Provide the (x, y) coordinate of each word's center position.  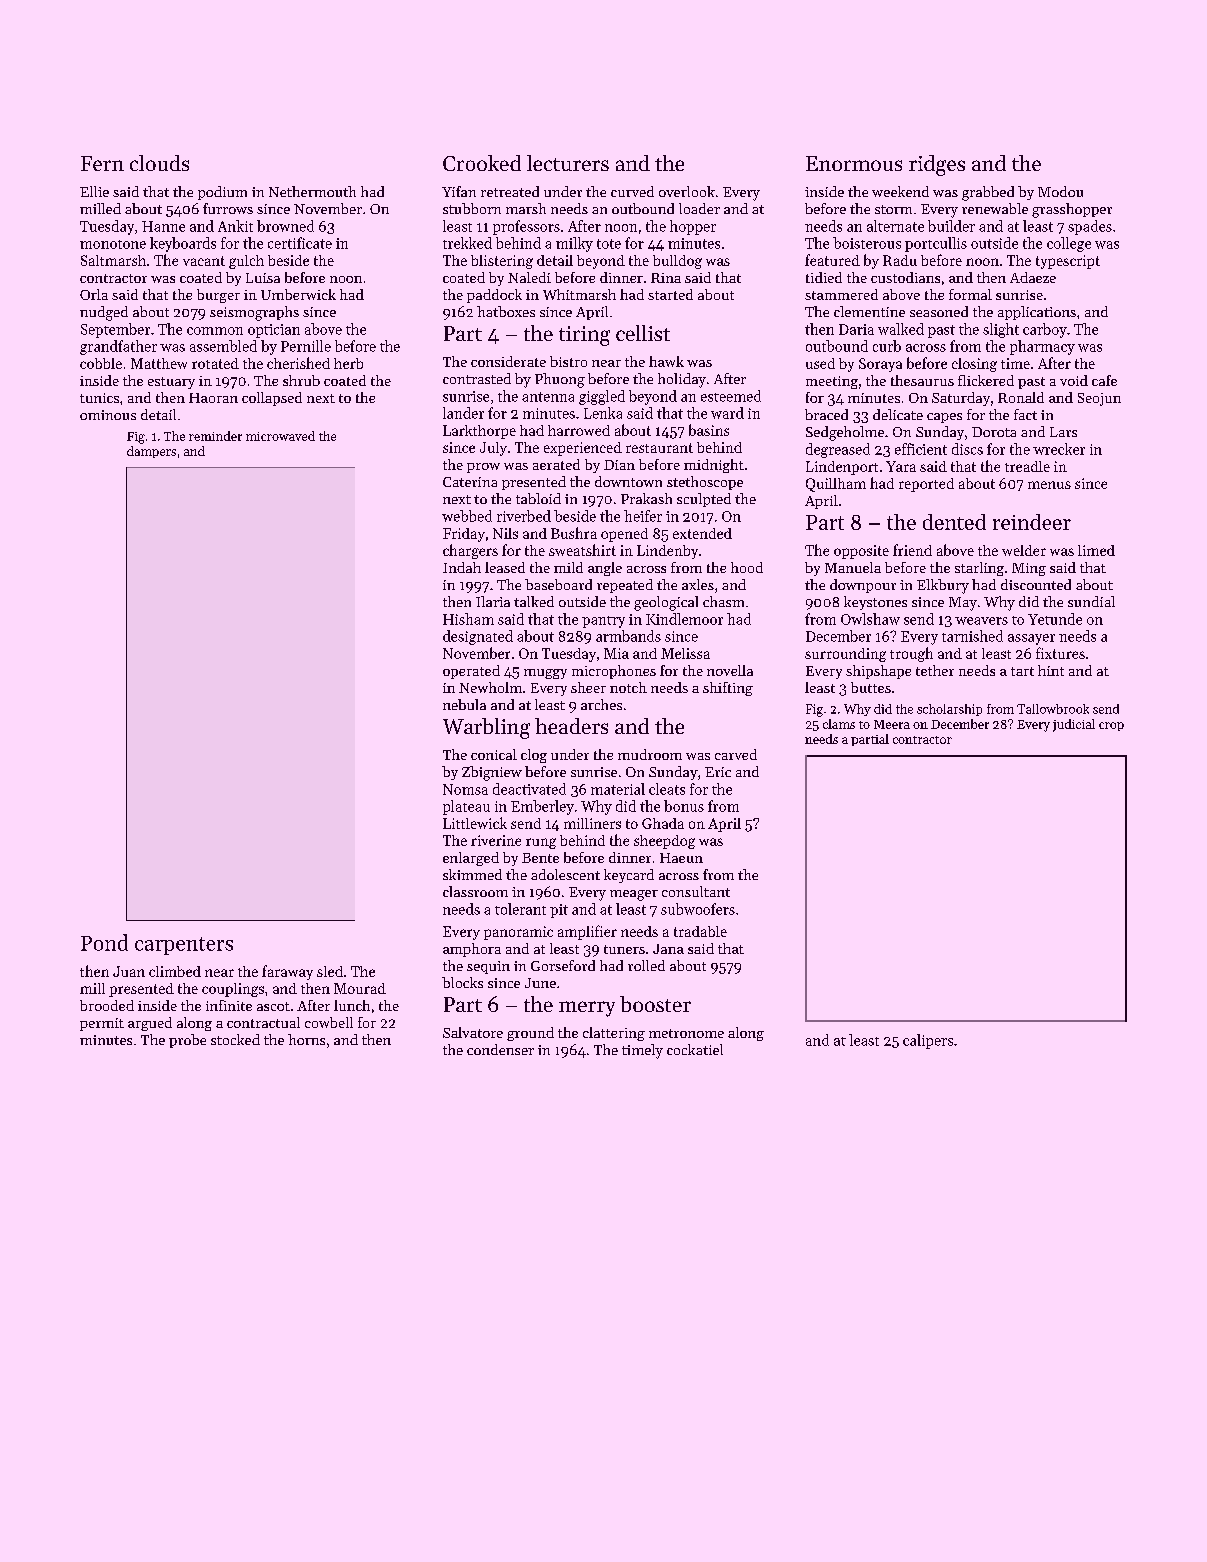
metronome (686, 1033)
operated (471, 672)
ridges (937, 165)
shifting (728, 689)
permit (102, 1024)
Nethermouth (312, 191)
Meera (892, 724)
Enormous (854, 163)
